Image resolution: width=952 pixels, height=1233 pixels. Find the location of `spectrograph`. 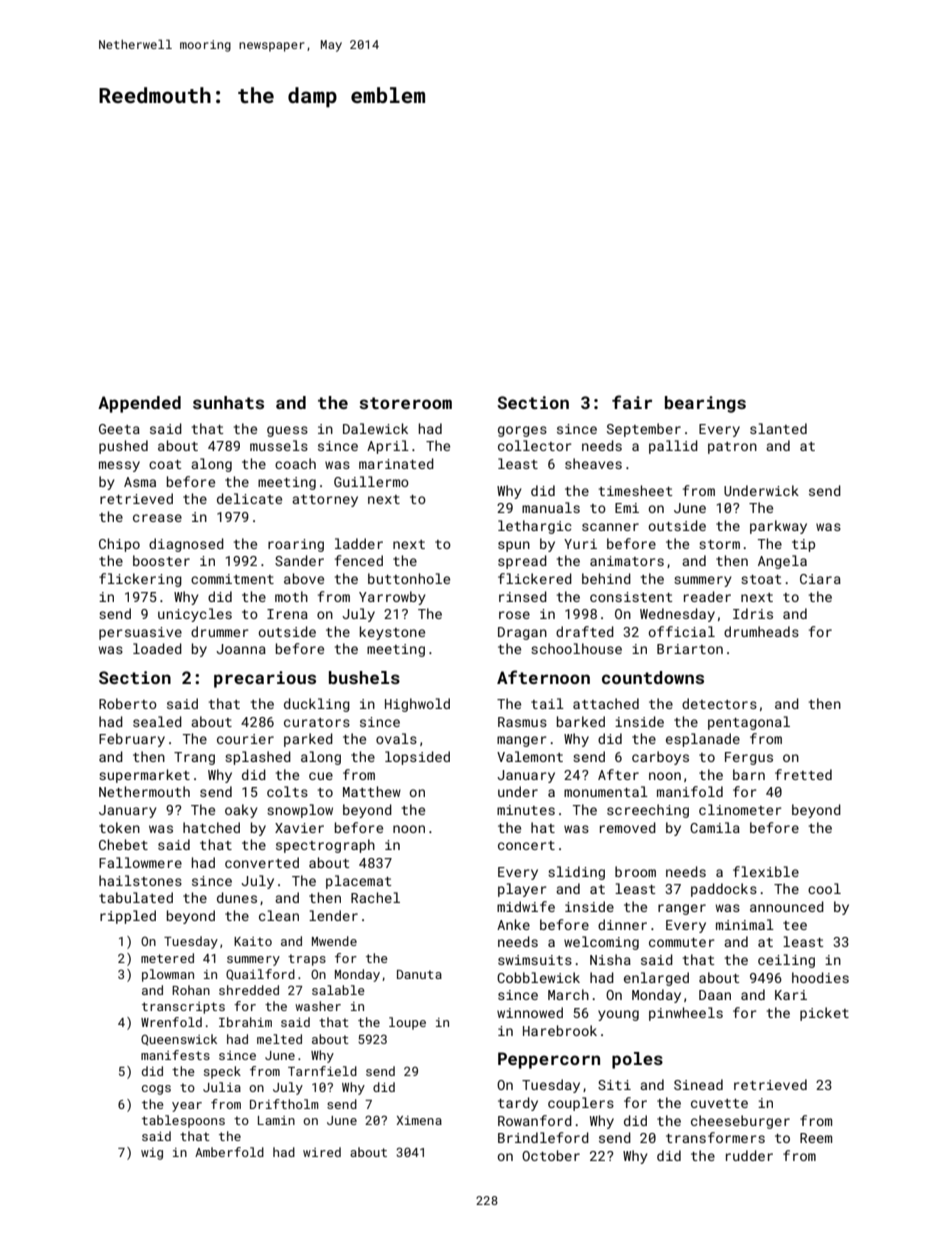

spectrograph is located at coordinates (325, 846).
